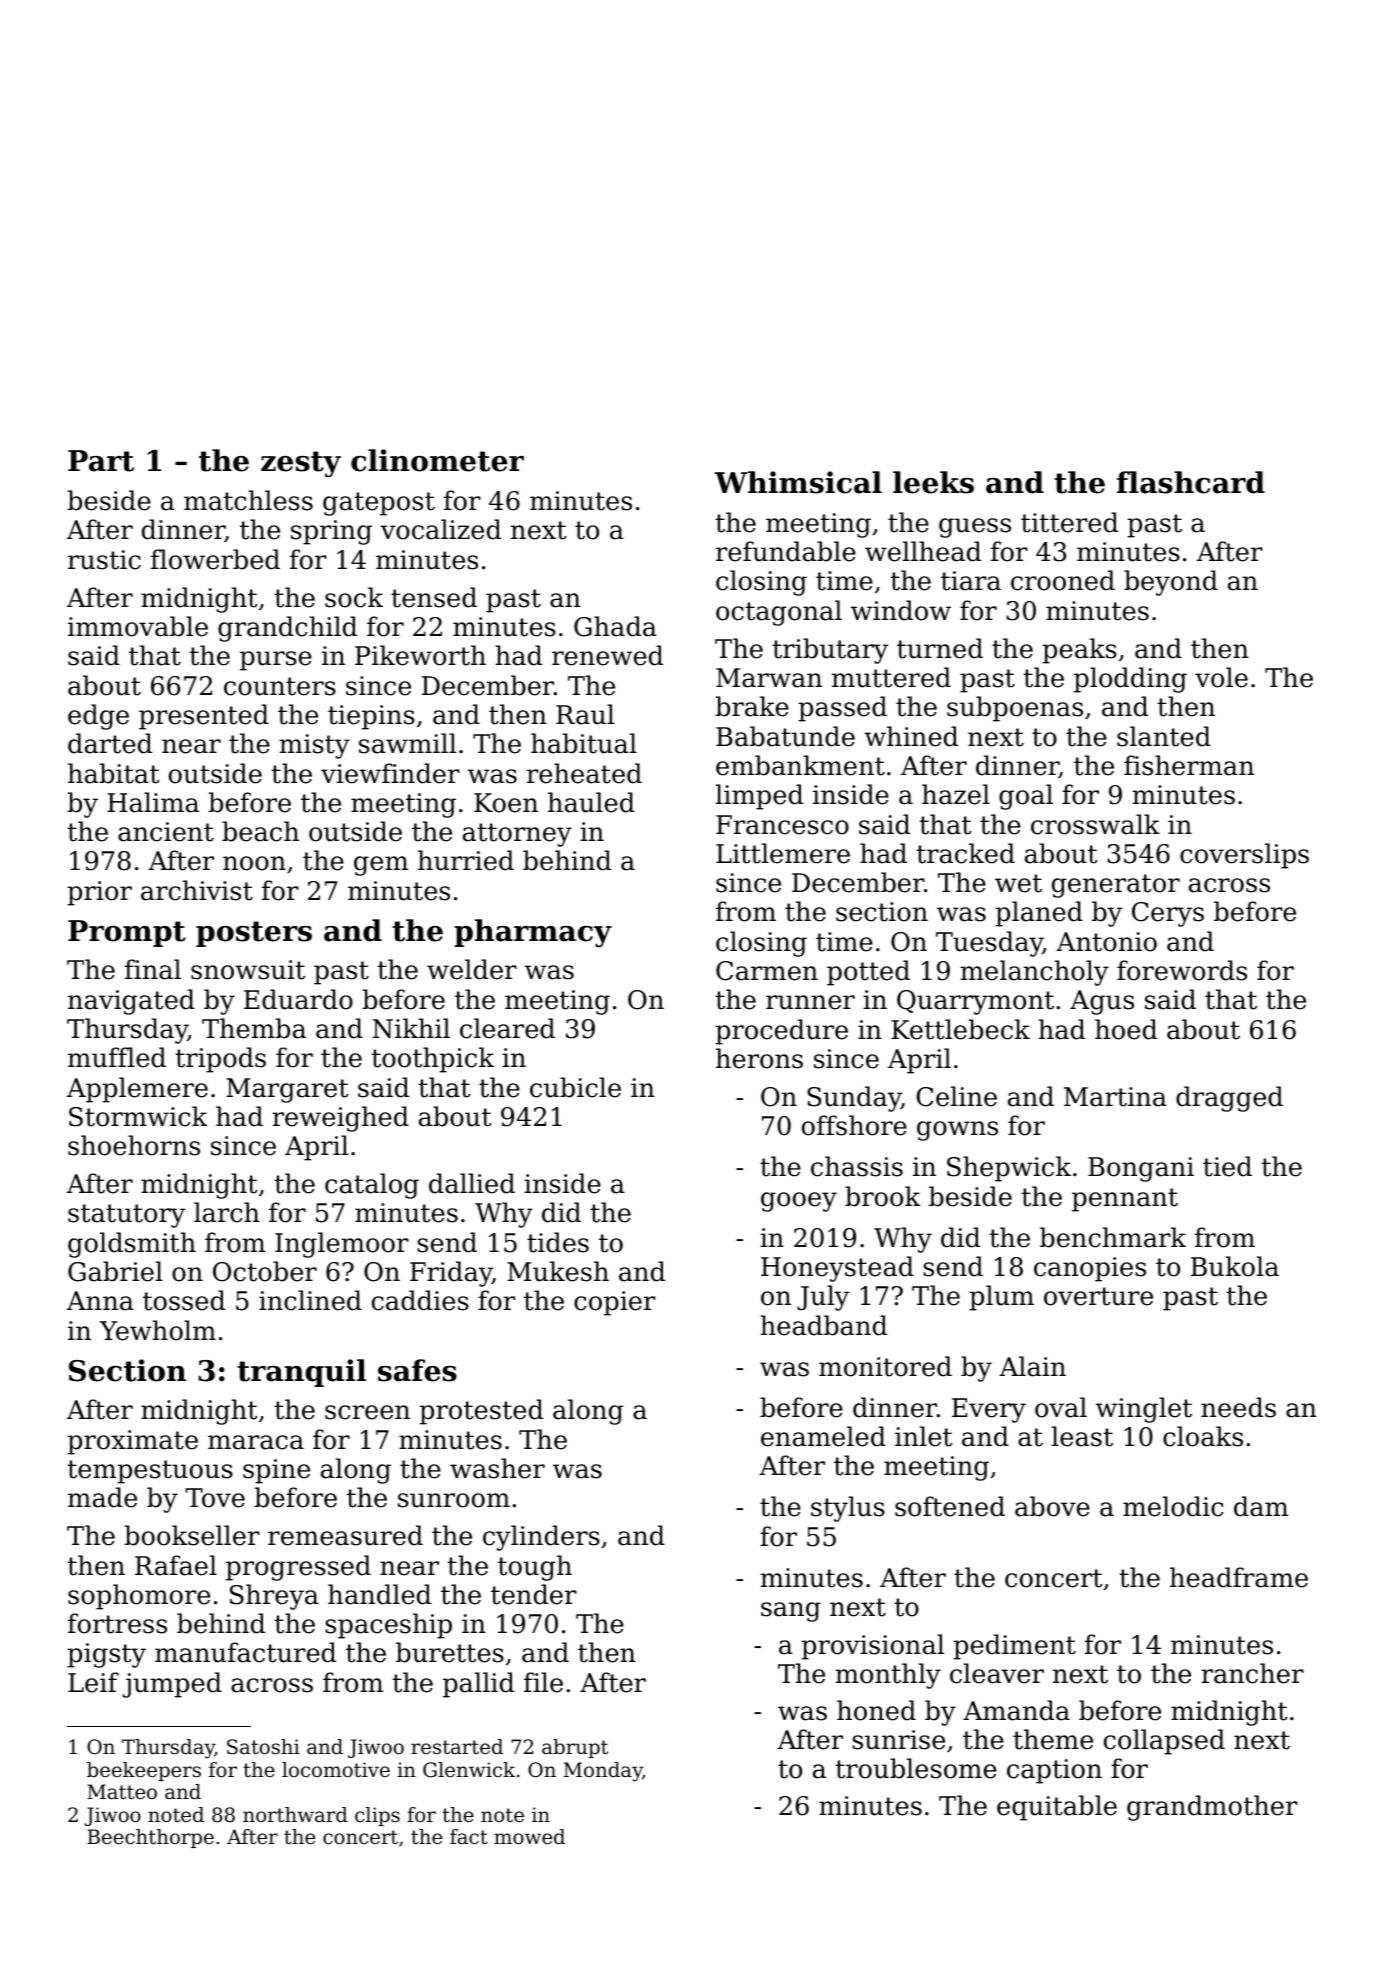  What do you see at coordinates (101, 461) in the page?
I see `Part` at bounding box center [101, 461].
